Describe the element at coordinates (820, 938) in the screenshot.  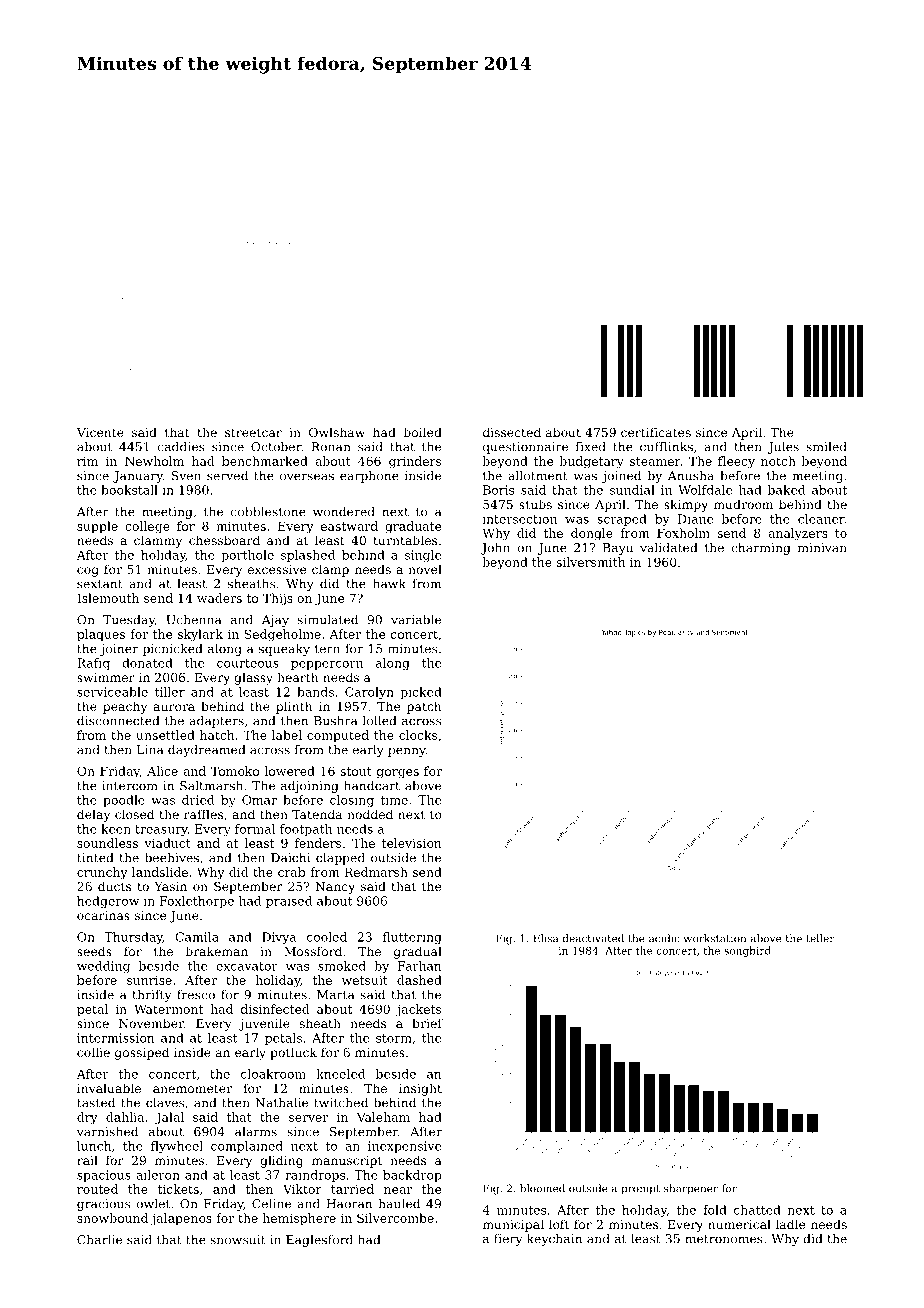
I see `teller` at that location.
